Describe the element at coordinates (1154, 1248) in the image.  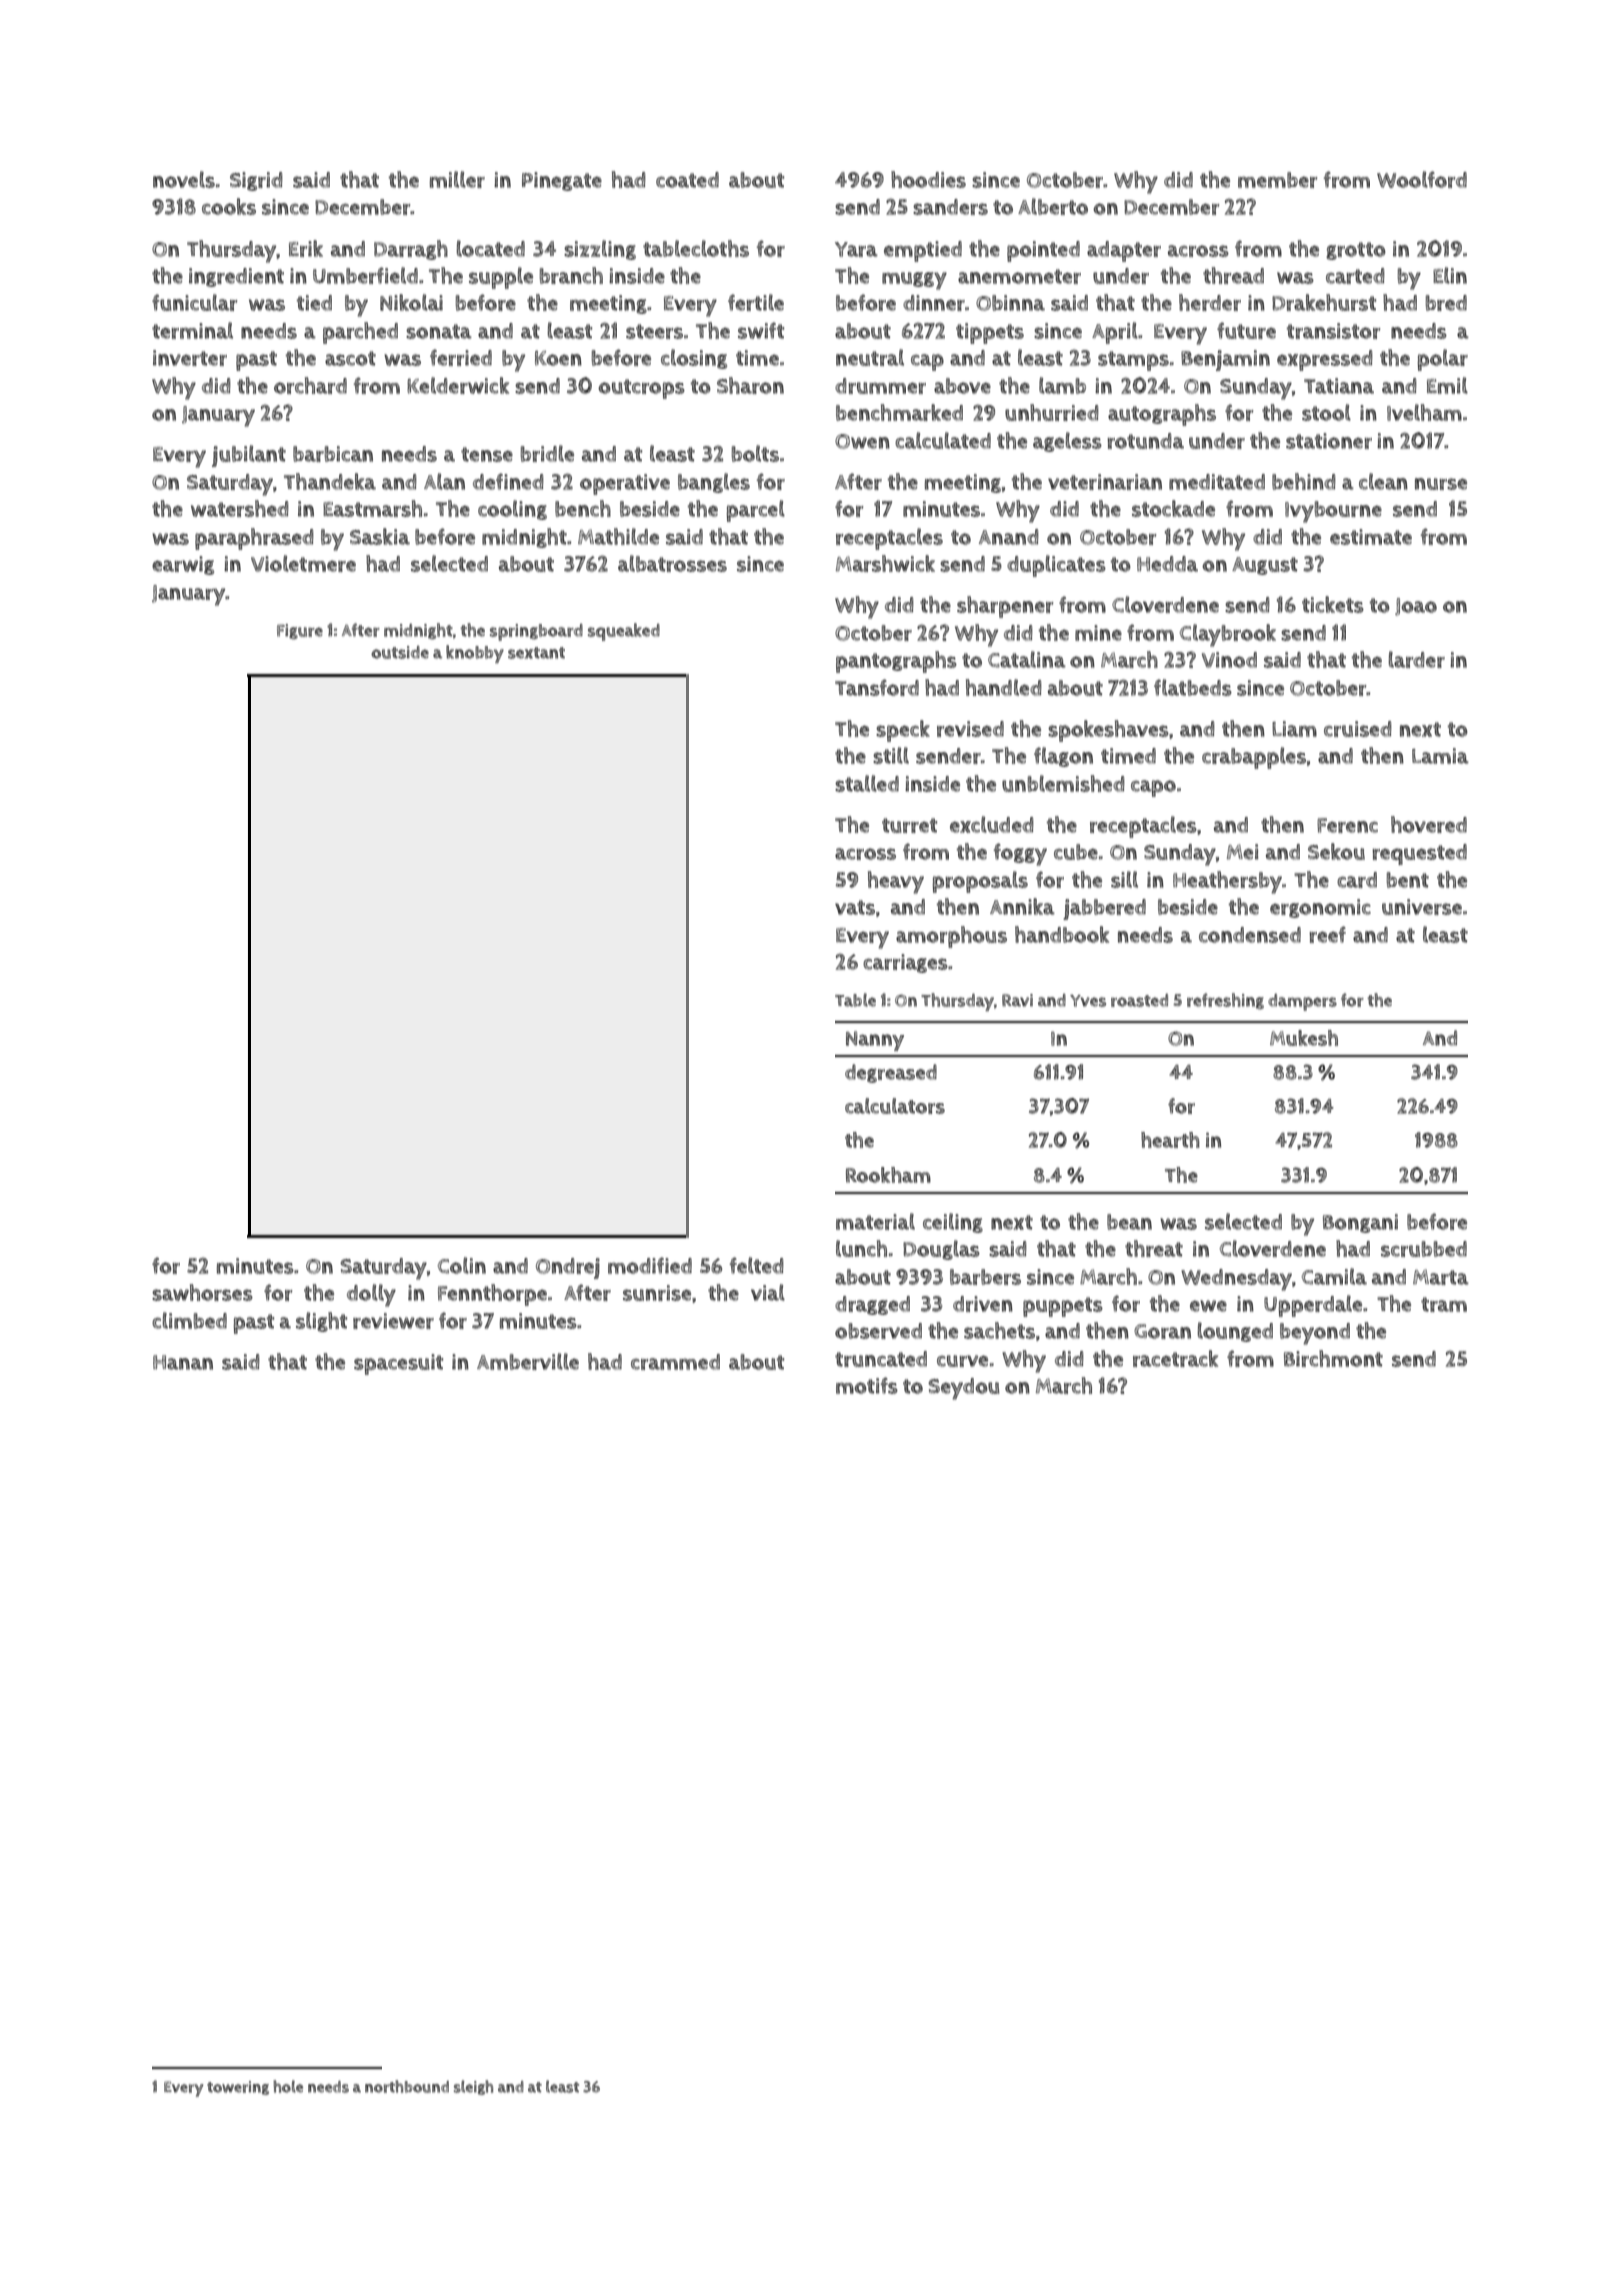
I see `threat` at that location.
